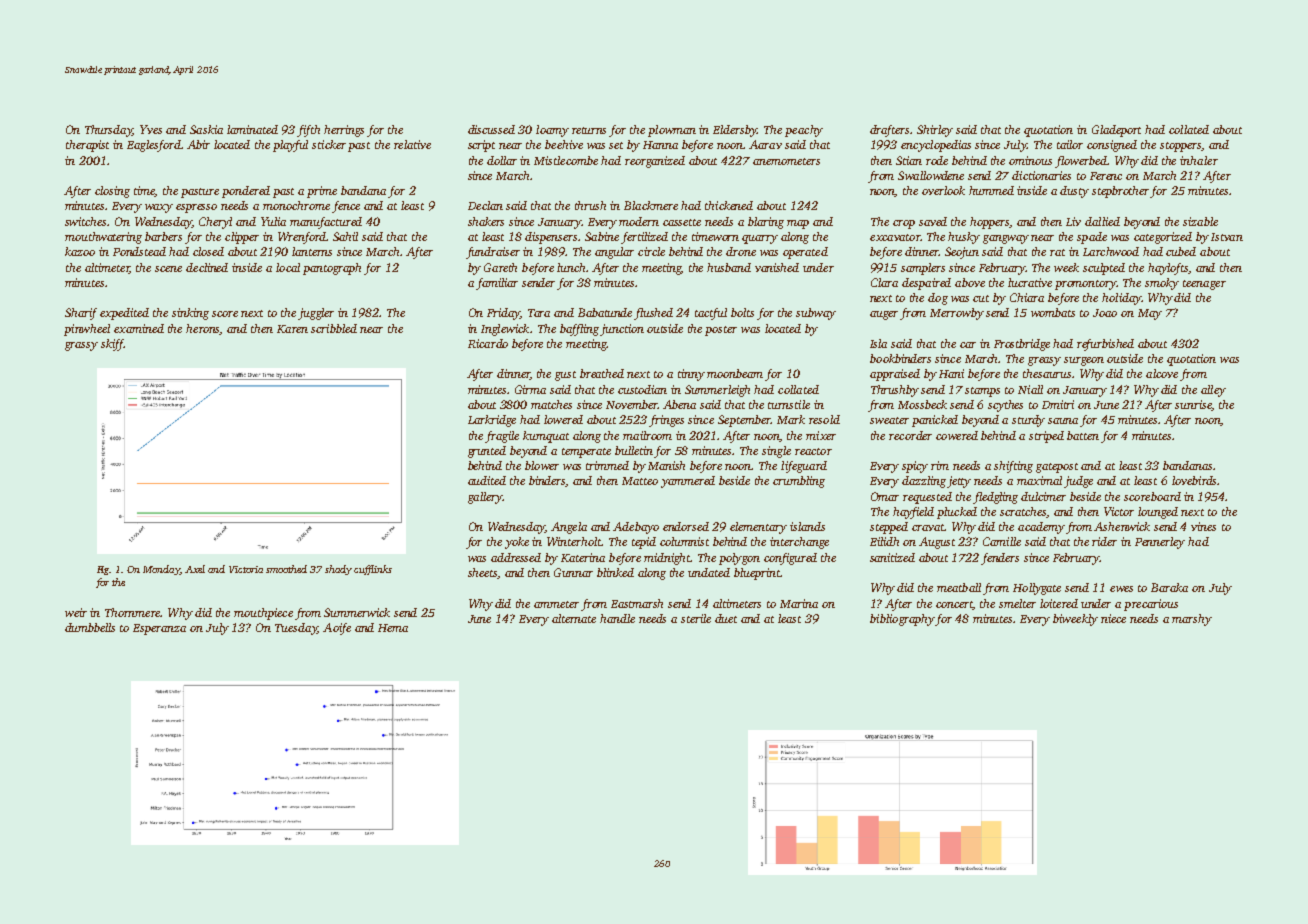 Image resolution: width=1308 pixels, height=924 pixels. Describe the element at coordinates (1083, 435) in the screenshot. I see `batten` at that location.
